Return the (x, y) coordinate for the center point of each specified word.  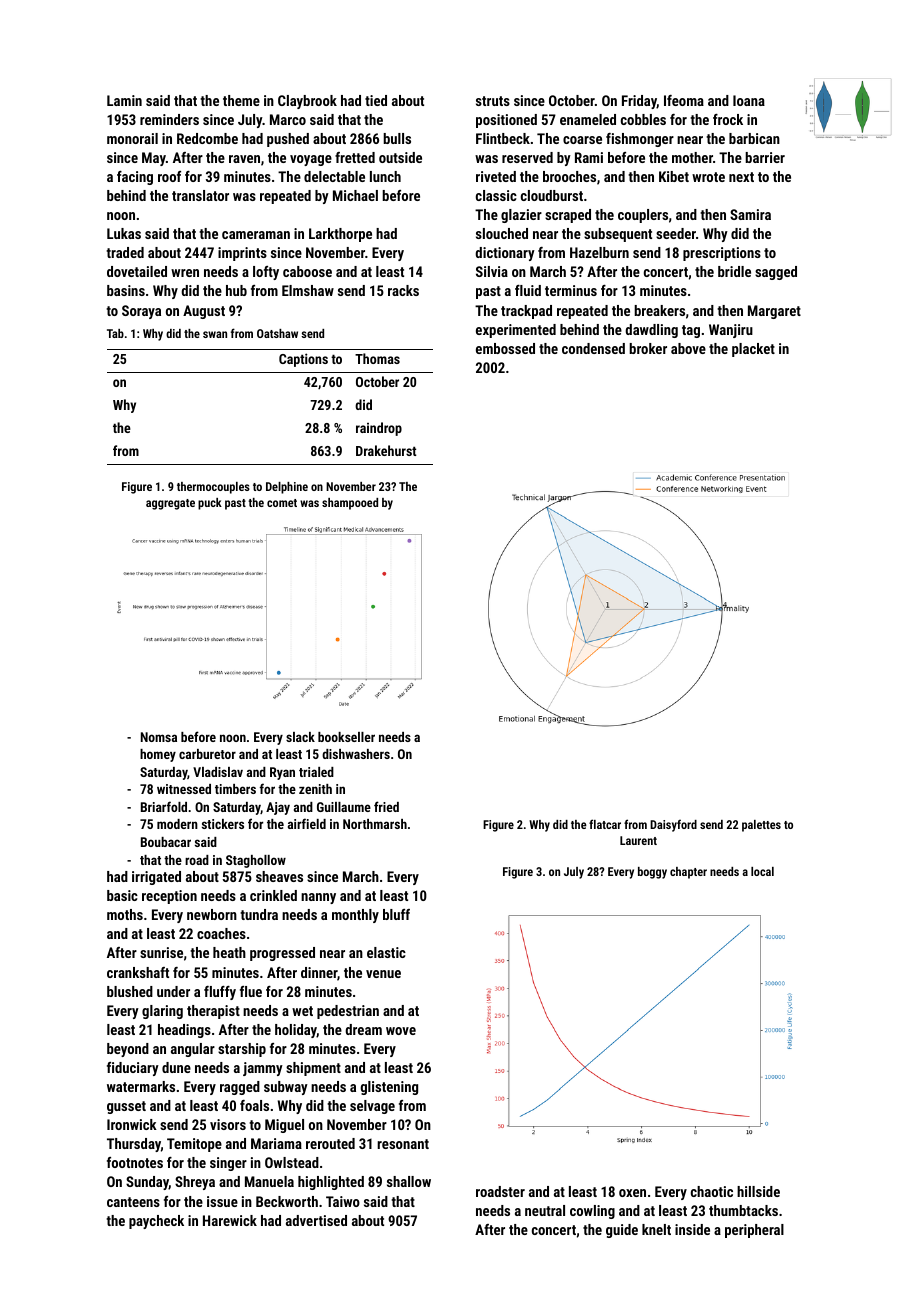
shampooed (350, 504)
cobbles (643, 119)
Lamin (124, 100)
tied (376, 100)
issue (222, 1201)
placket (753, 350)
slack (300, 737)
